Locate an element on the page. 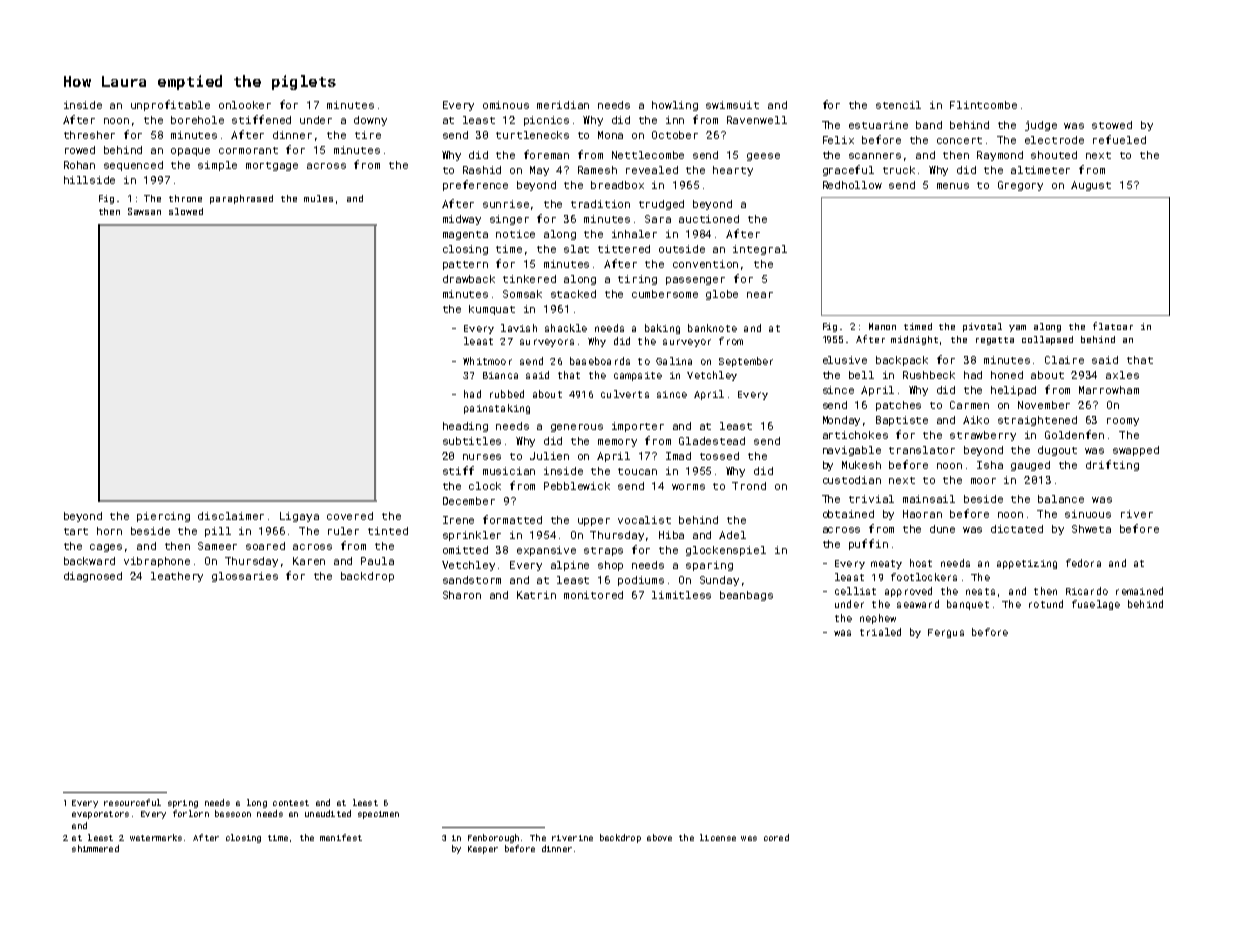  Ligaya is located at coordinates (299, 517).
